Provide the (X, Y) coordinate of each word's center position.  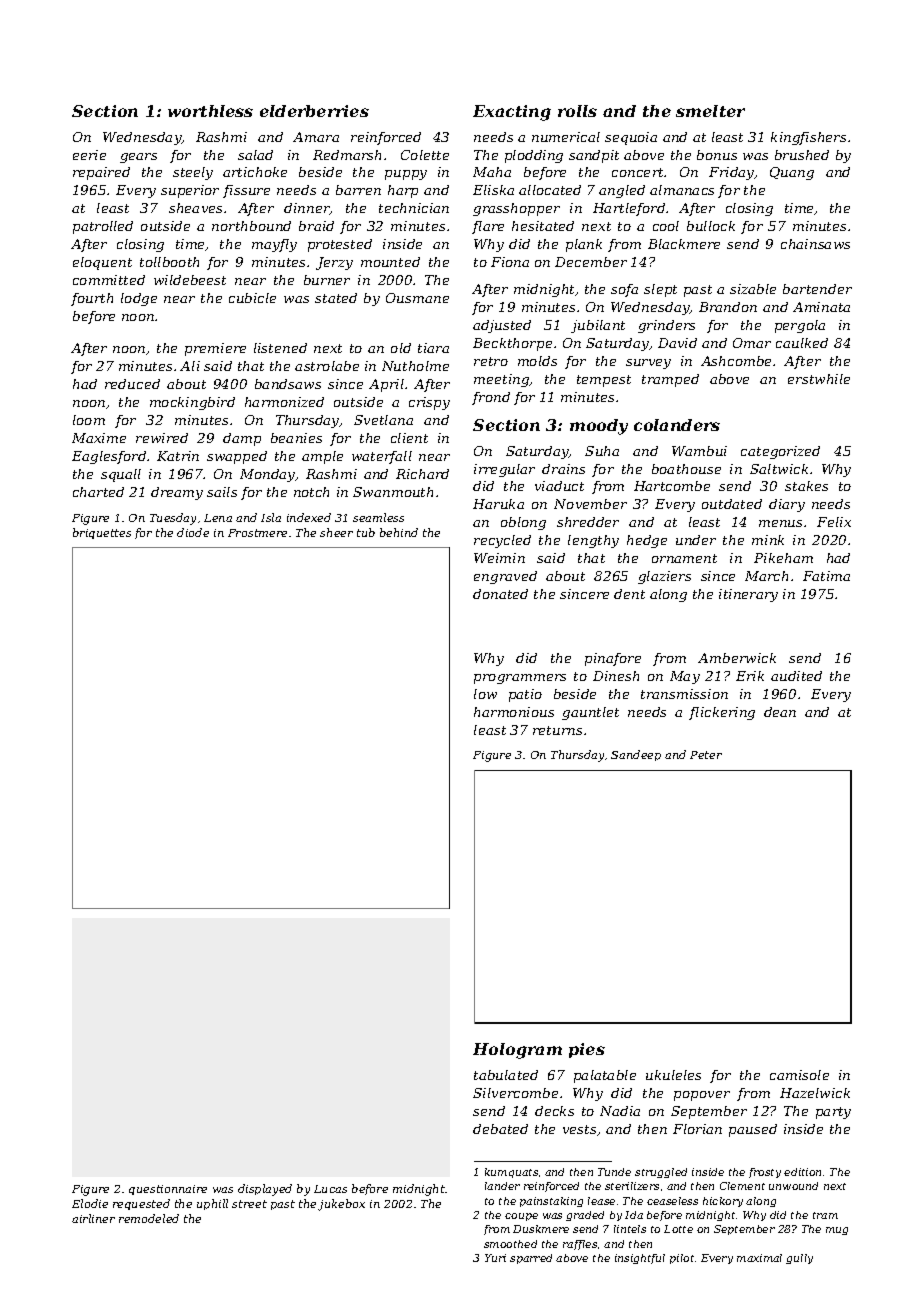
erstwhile (819, 379)
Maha (492, 172)
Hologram (517, 1051)
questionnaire (168, 1190)
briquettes (102, 533)
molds (537, 361)
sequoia (631, 138)
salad (255, 155)
